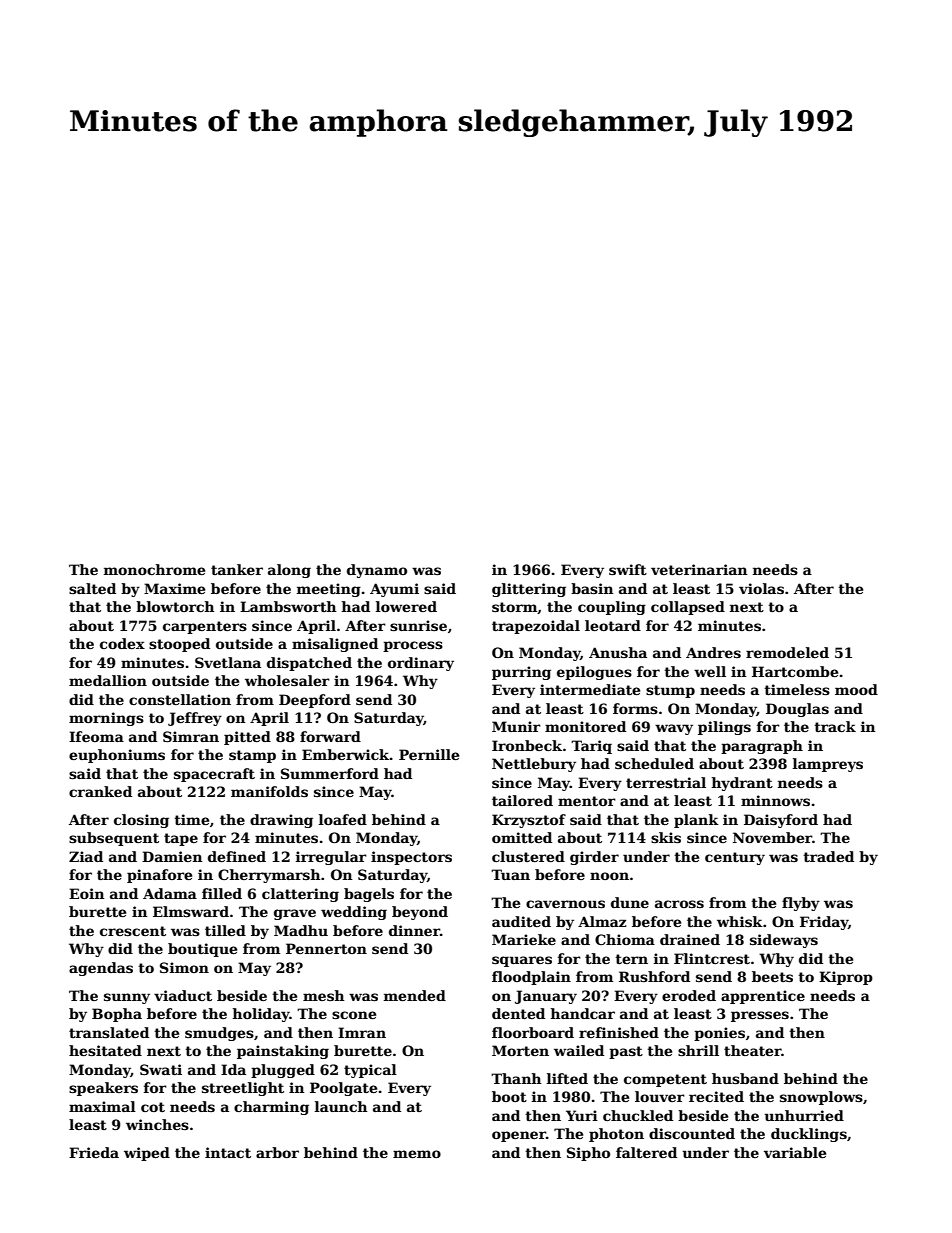 The width and height of the page is (952, 1233). Describe the element at coordinates (772, 837) in the page. I see `November` at that location.
